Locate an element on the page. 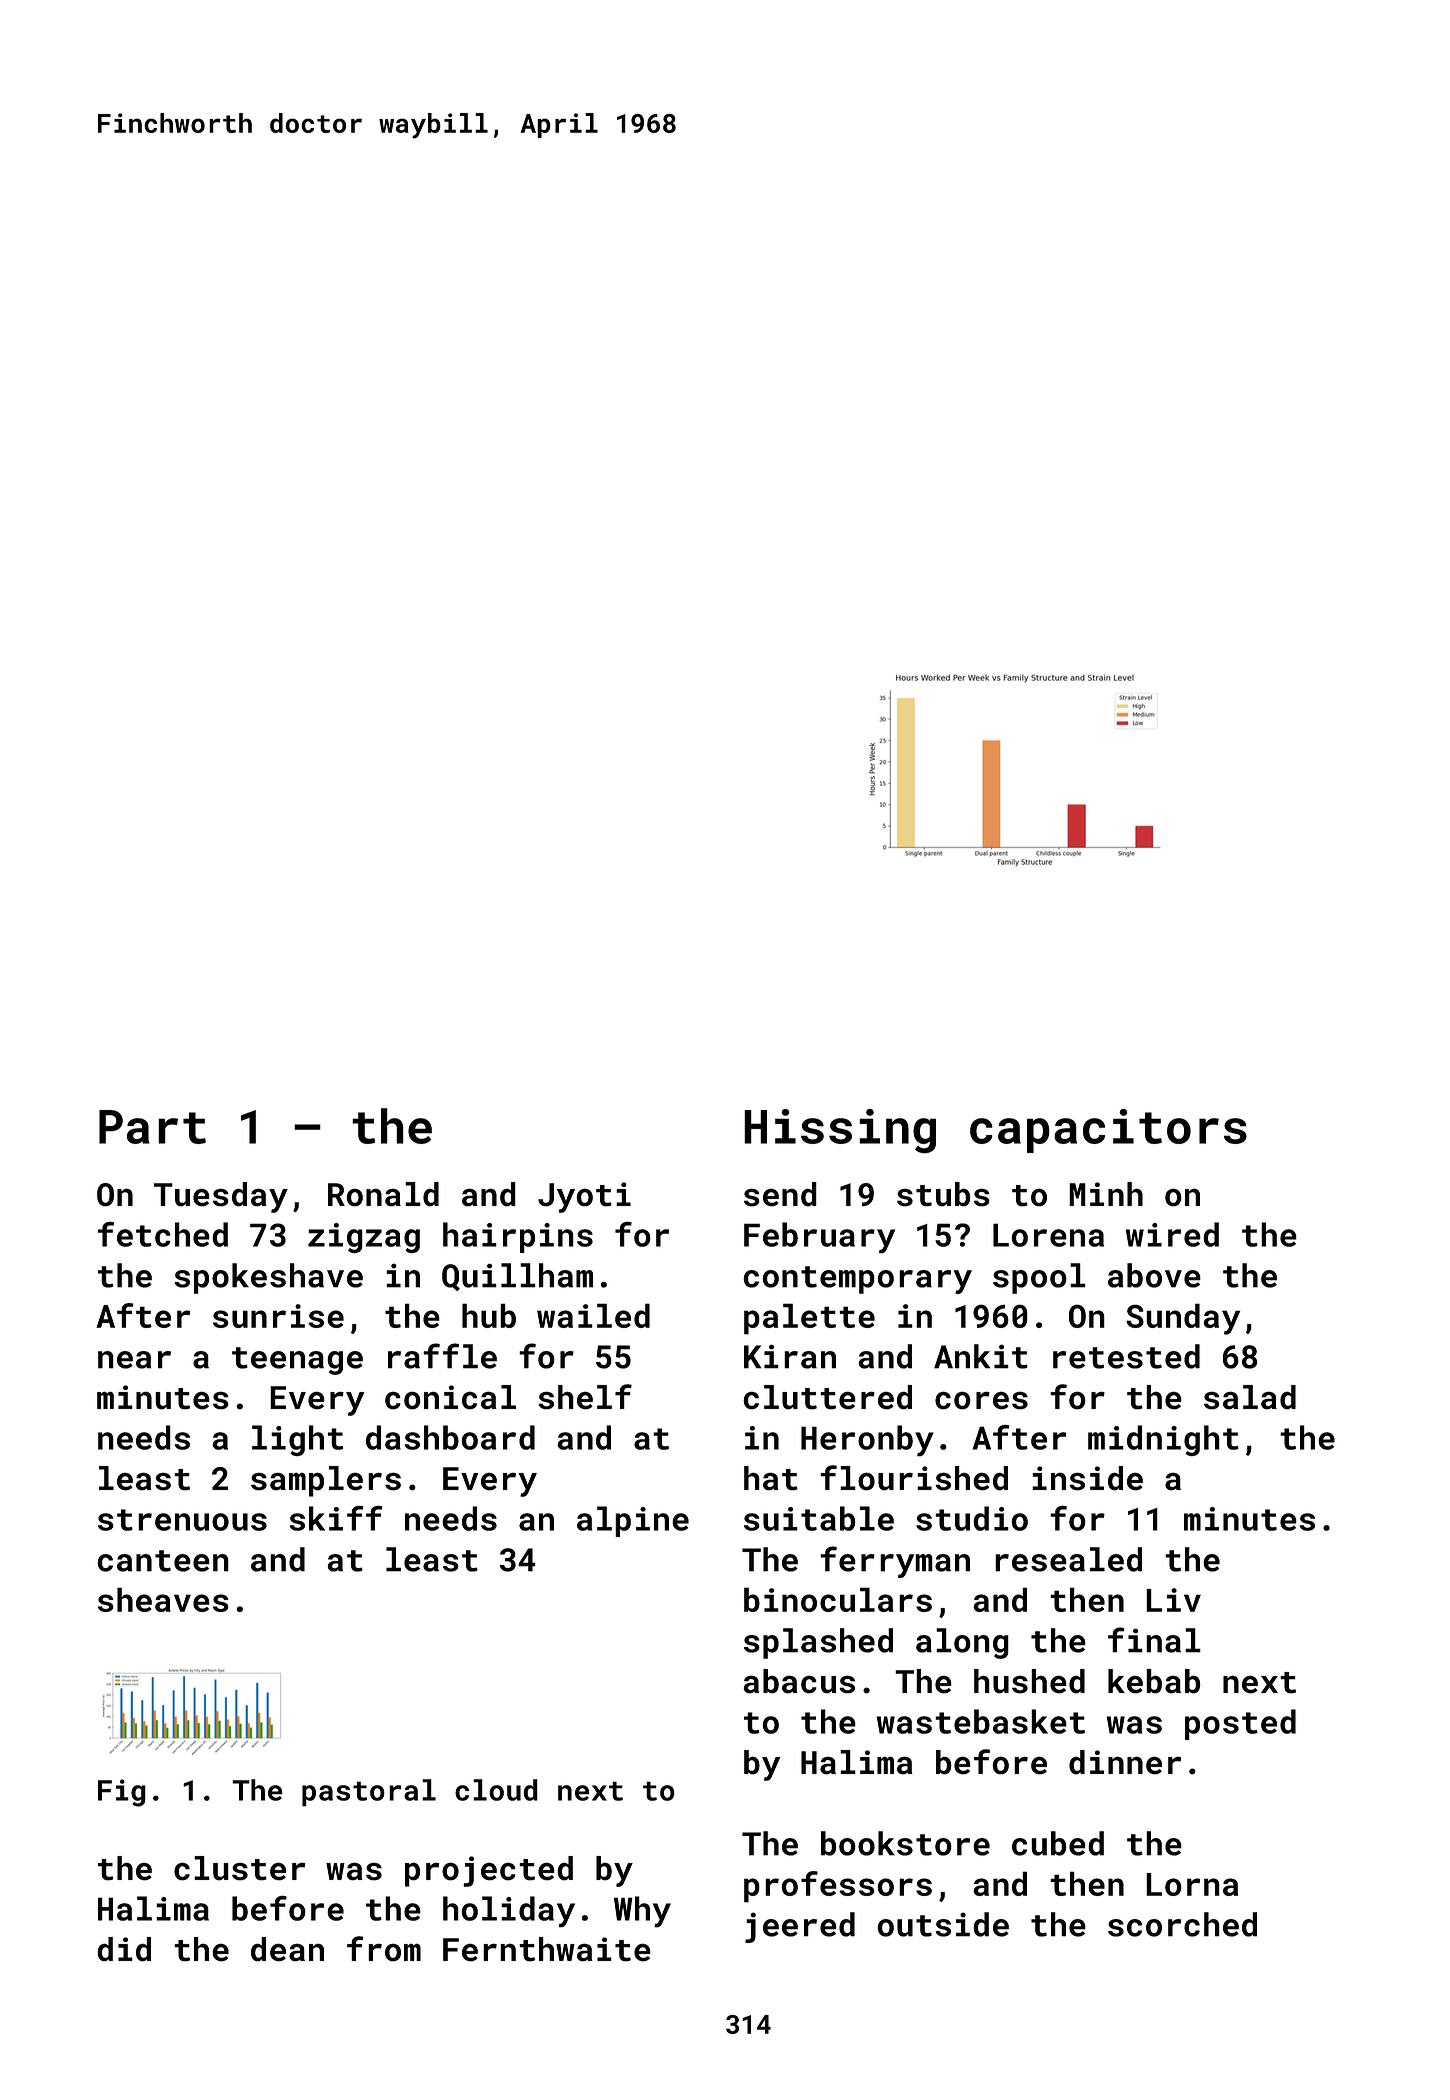 This page has width=1450, height=2100. Part is located at coordinates (152, 1127).
